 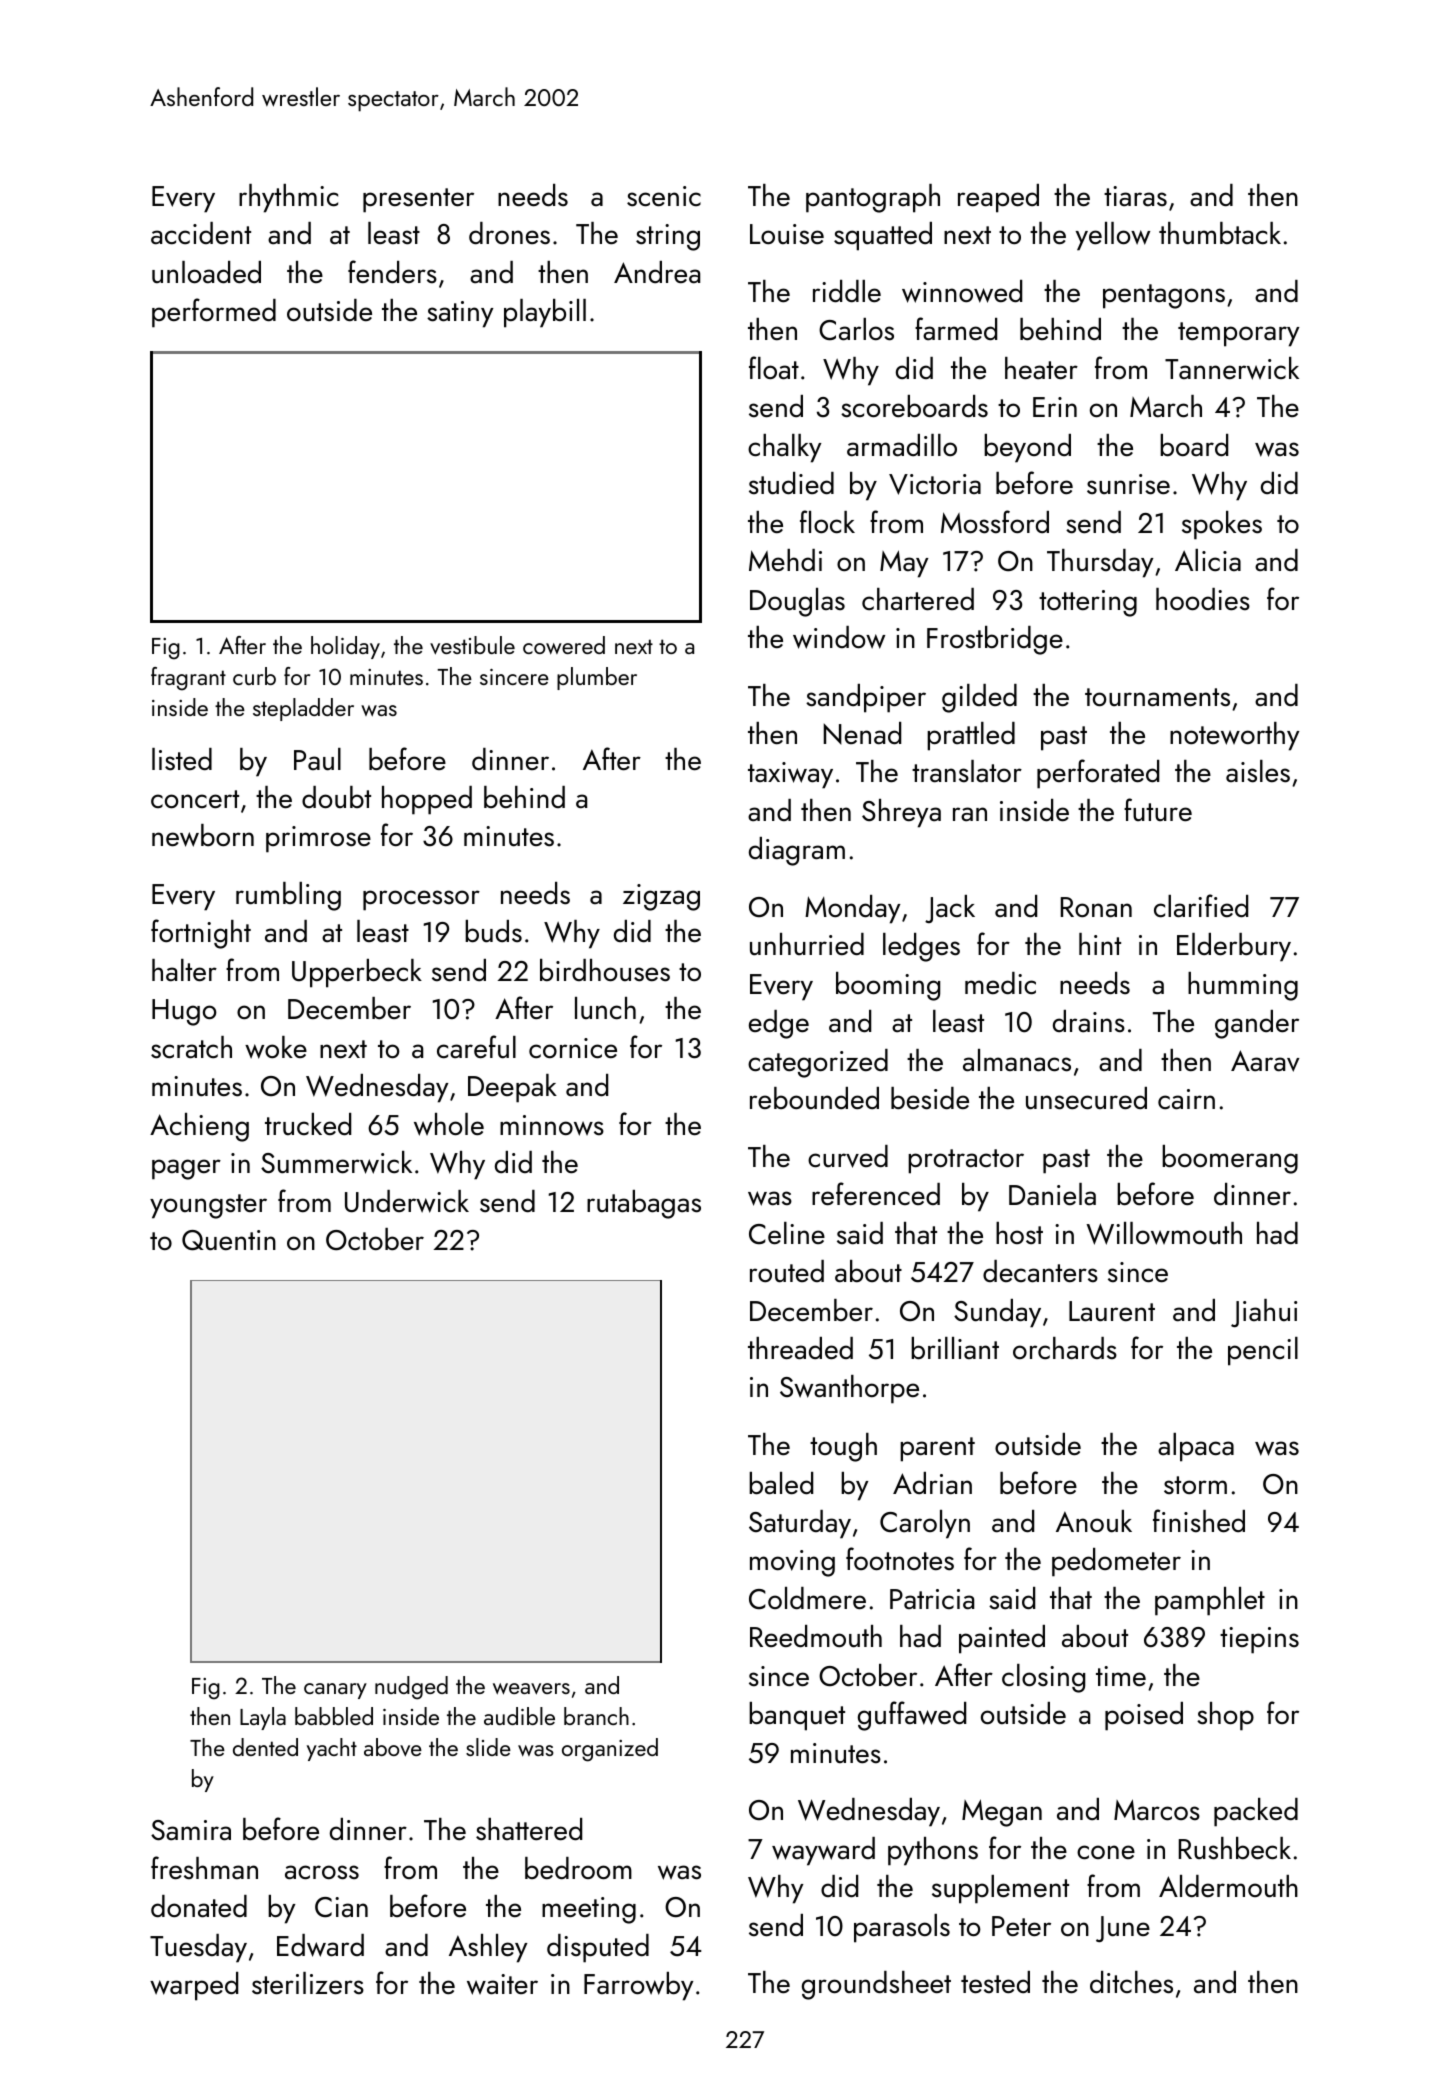 I want to click on doubt, so click(x=336, y=797).
